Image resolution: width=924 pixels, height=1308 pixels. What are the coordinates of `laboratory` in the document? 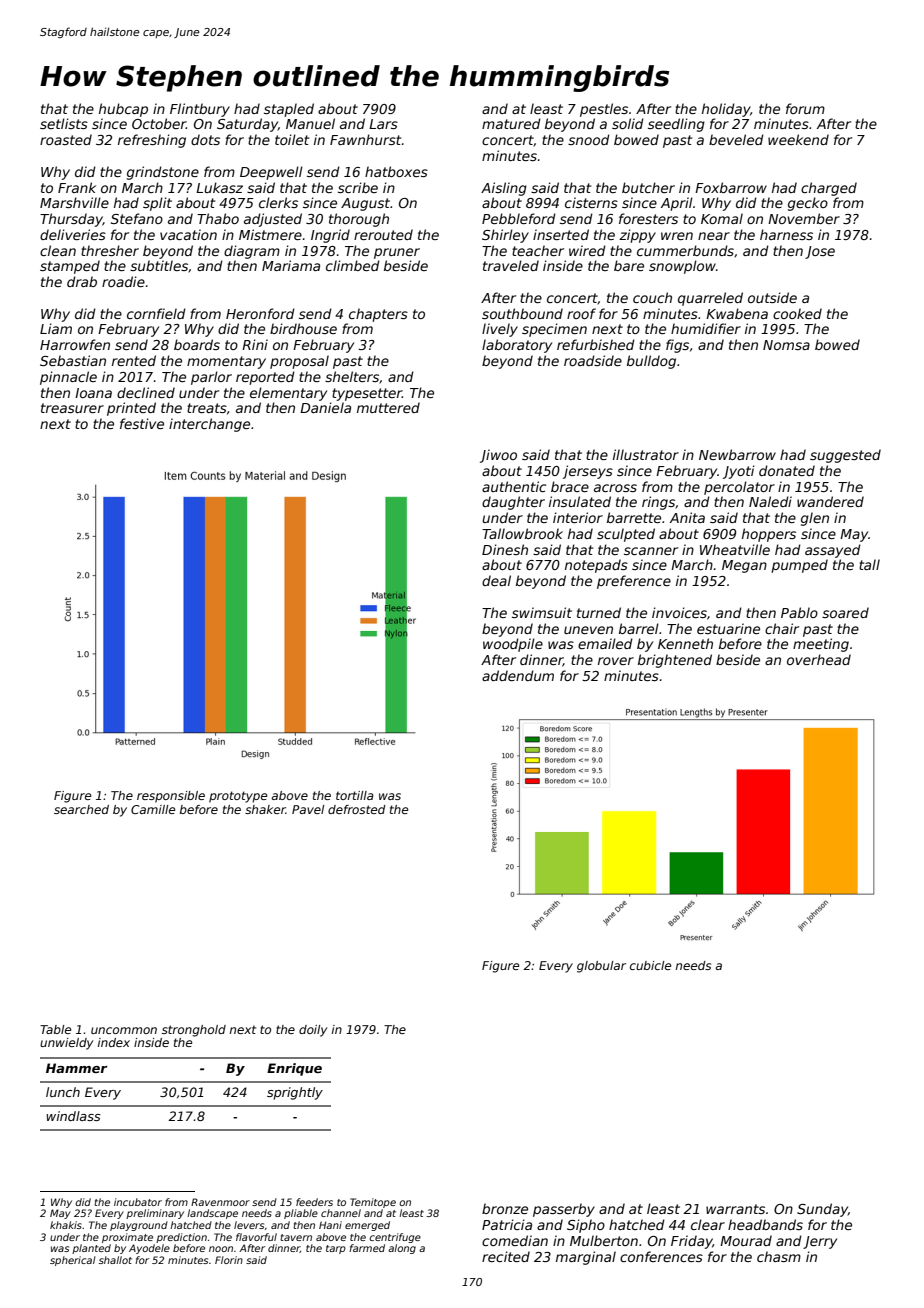 It's located at (517, 346).
